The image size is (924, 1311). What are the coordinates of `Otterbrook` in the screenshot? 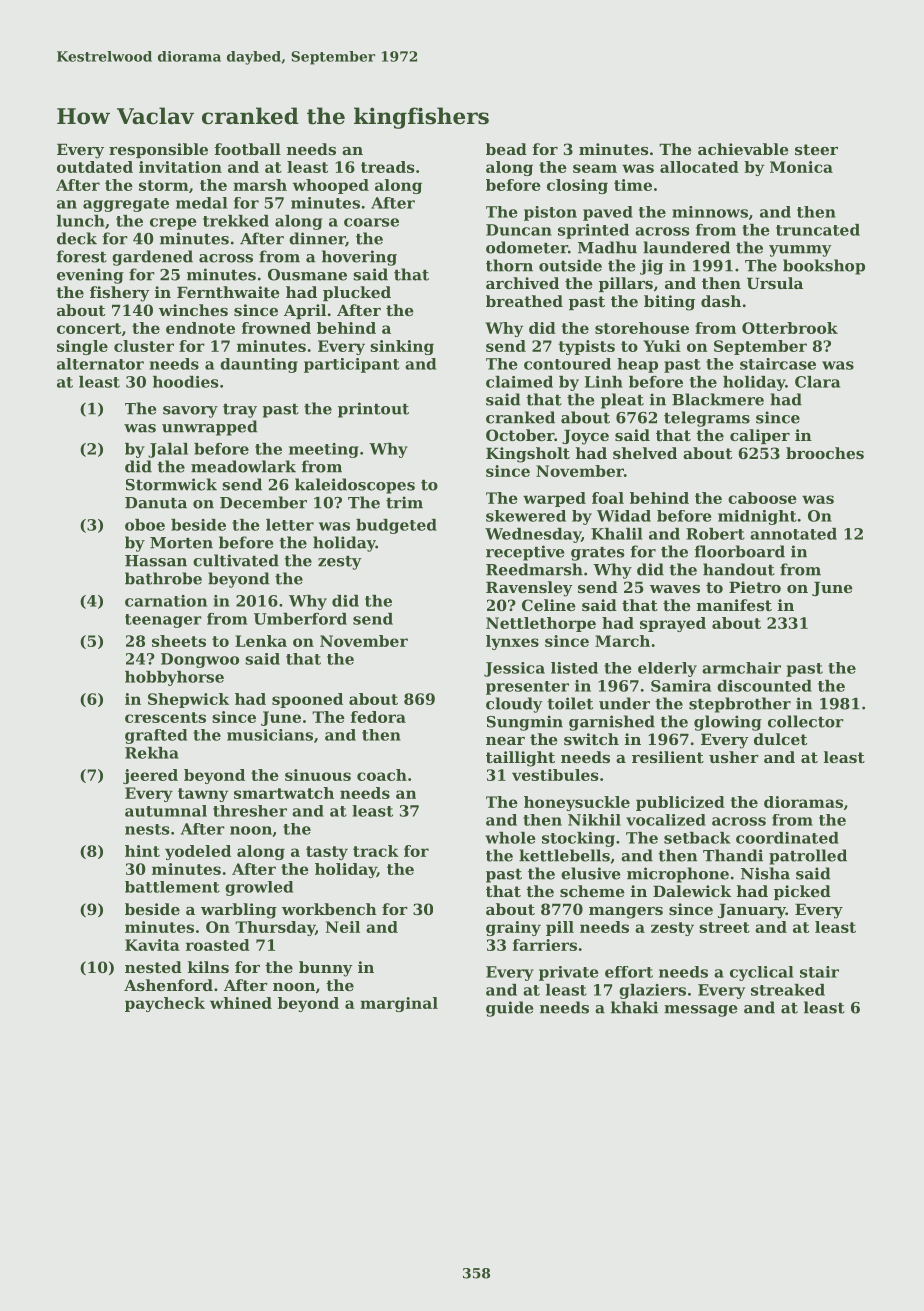 It's located at (790, 328).
